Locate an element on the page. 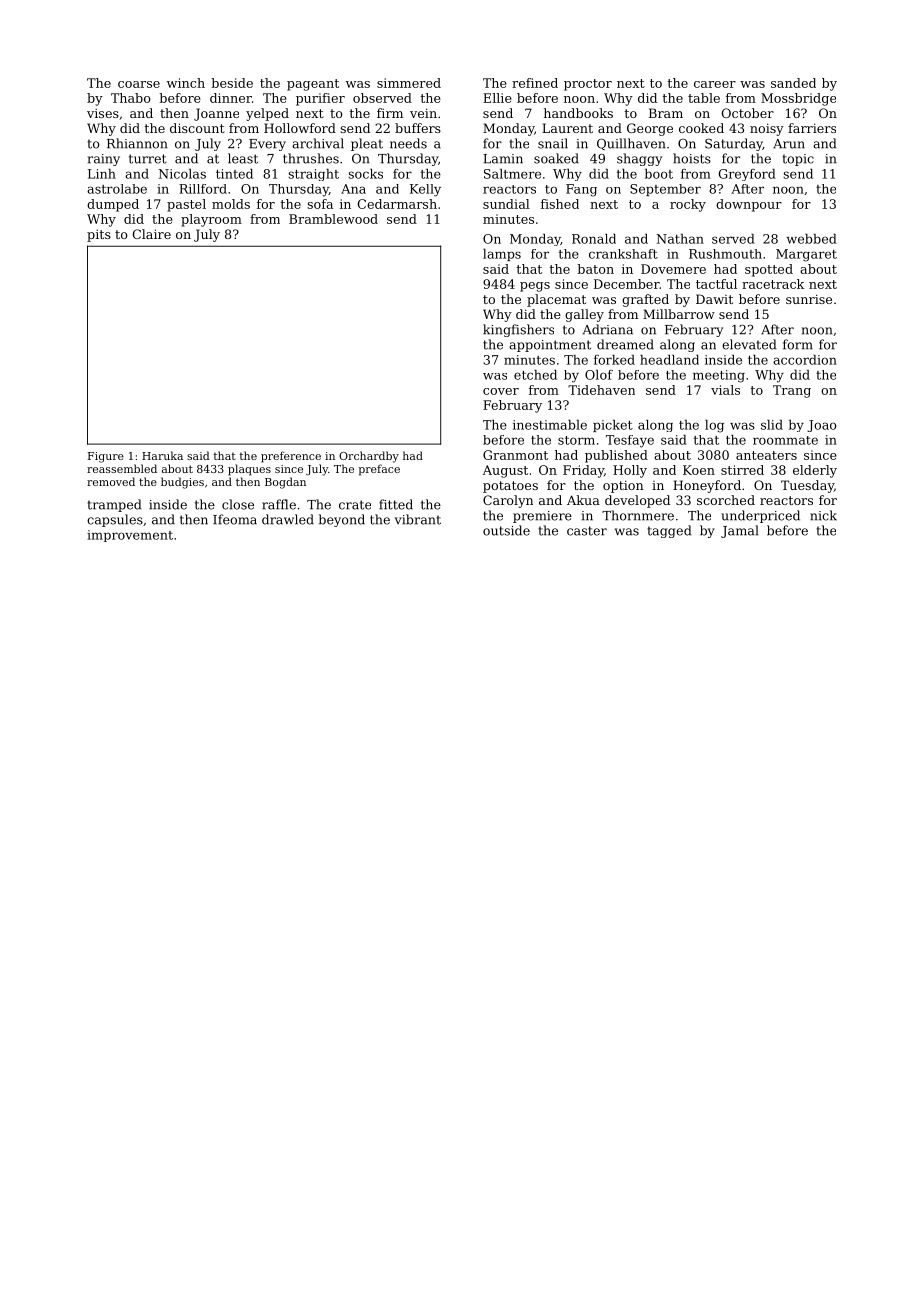 The width and height of the image is (924, 1308). downpour is located at coordinates (749, 205).
